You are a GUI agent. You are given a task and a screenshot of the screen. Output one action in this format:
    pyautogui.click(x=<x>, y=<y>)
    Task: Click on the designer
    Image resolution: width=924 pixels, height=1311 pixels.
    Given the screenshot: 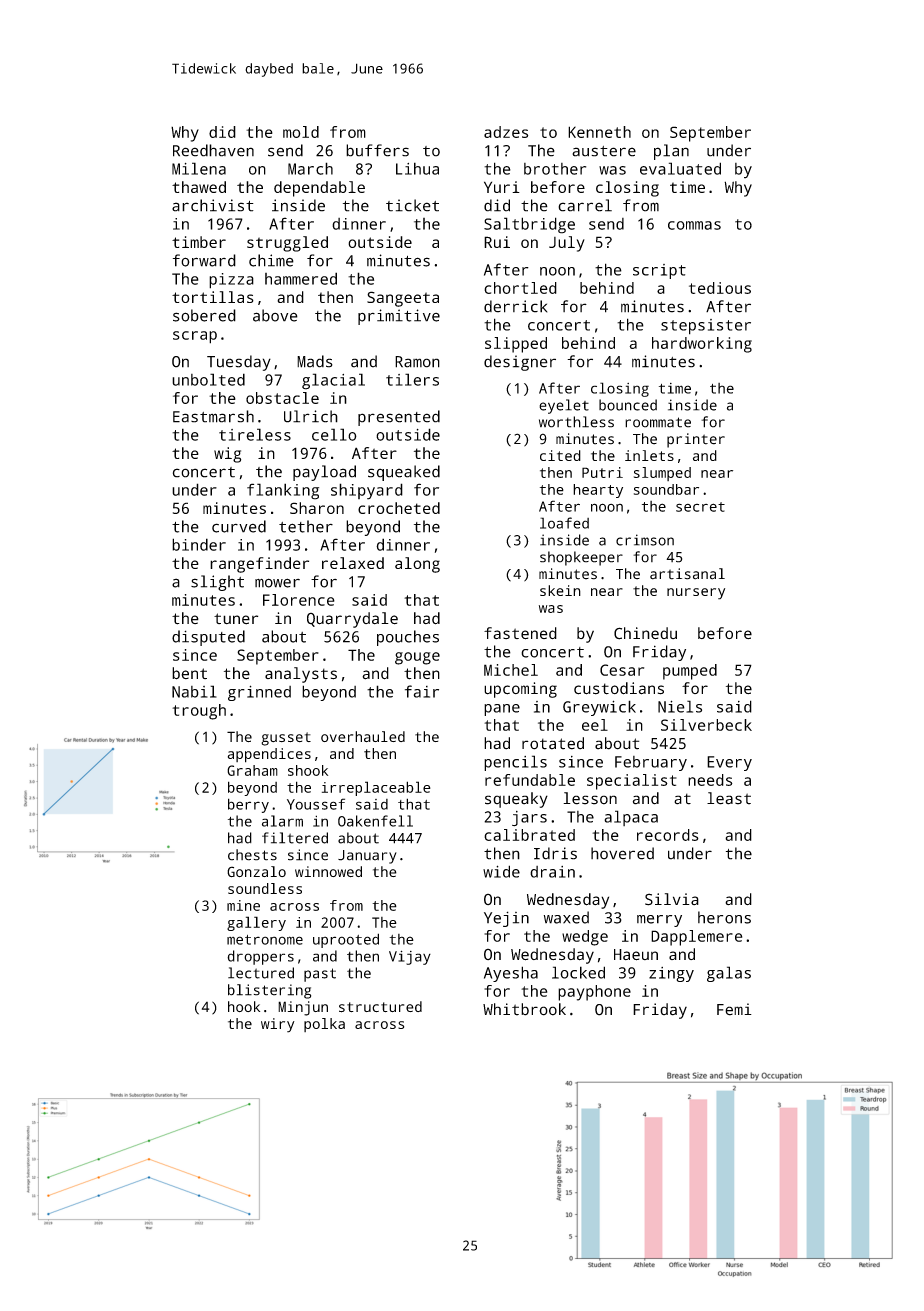 What is the action you would take?
    pyautogui.click(x=520, y=363)
